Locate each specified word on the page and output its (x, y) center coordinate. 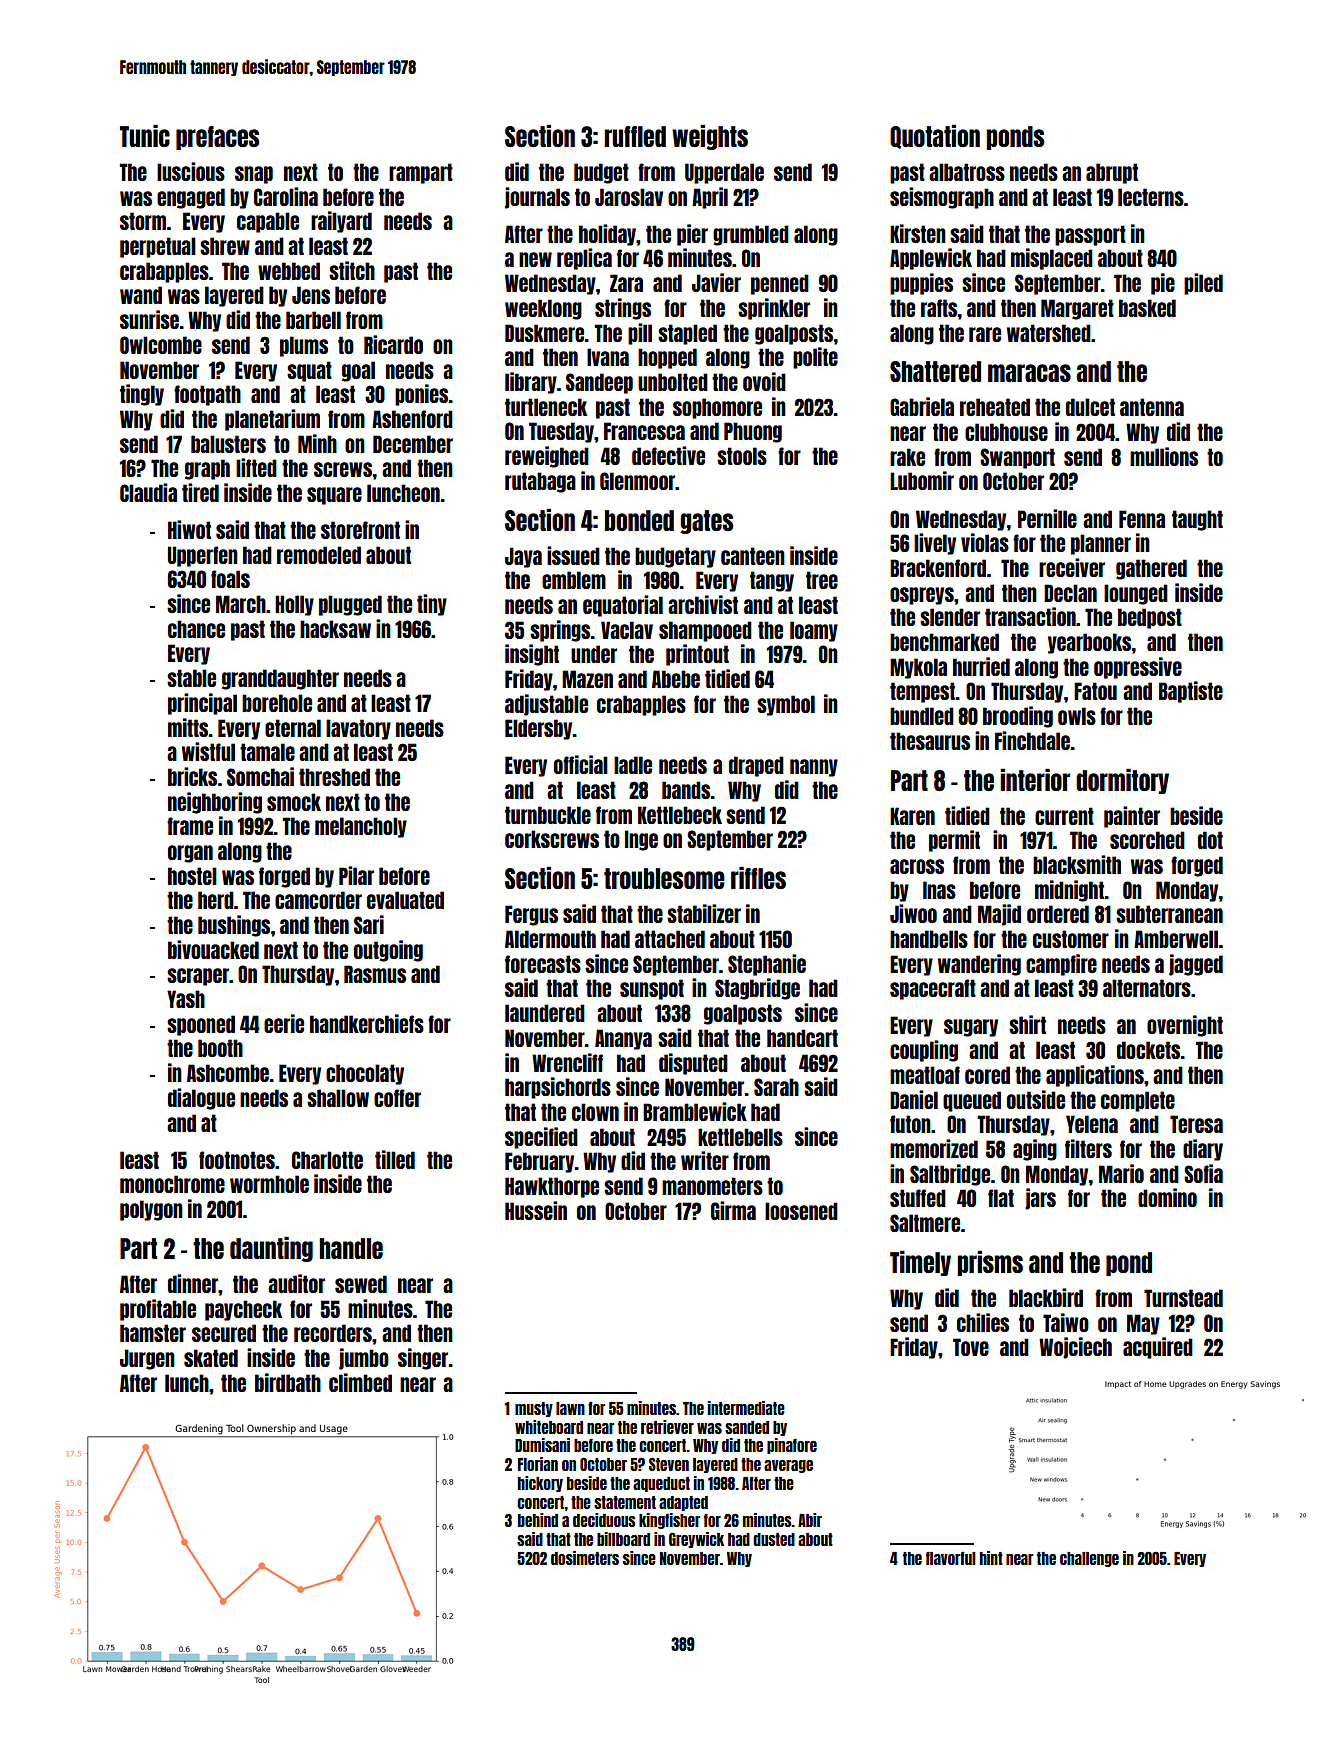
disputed (693, 1064)
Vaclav (627, 630)
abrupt (1112, 173)
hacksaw (335, 629)
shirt (1027, 1024)
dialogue (201, 1099)
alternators (1147, 988)
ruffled (635, 136)
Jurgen (147, 1359)
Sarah (776, 1087)
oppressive (1138, 668)
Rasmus (375, 974)
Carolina (286, 196)
